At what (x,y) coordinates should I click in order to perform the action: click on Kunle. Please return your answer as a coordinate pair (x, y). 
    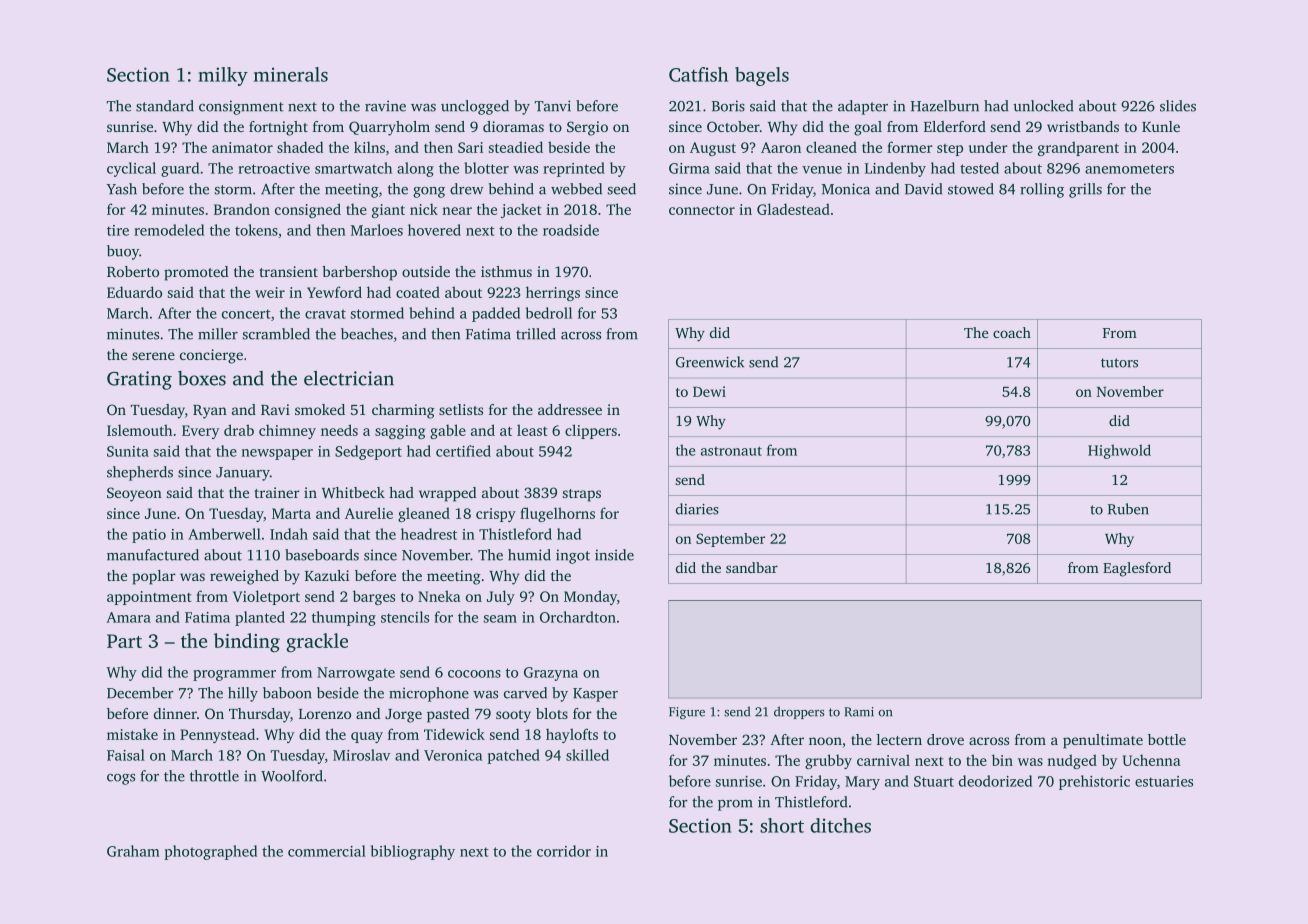
    Looking at the image, I should click on (1161, 126).
